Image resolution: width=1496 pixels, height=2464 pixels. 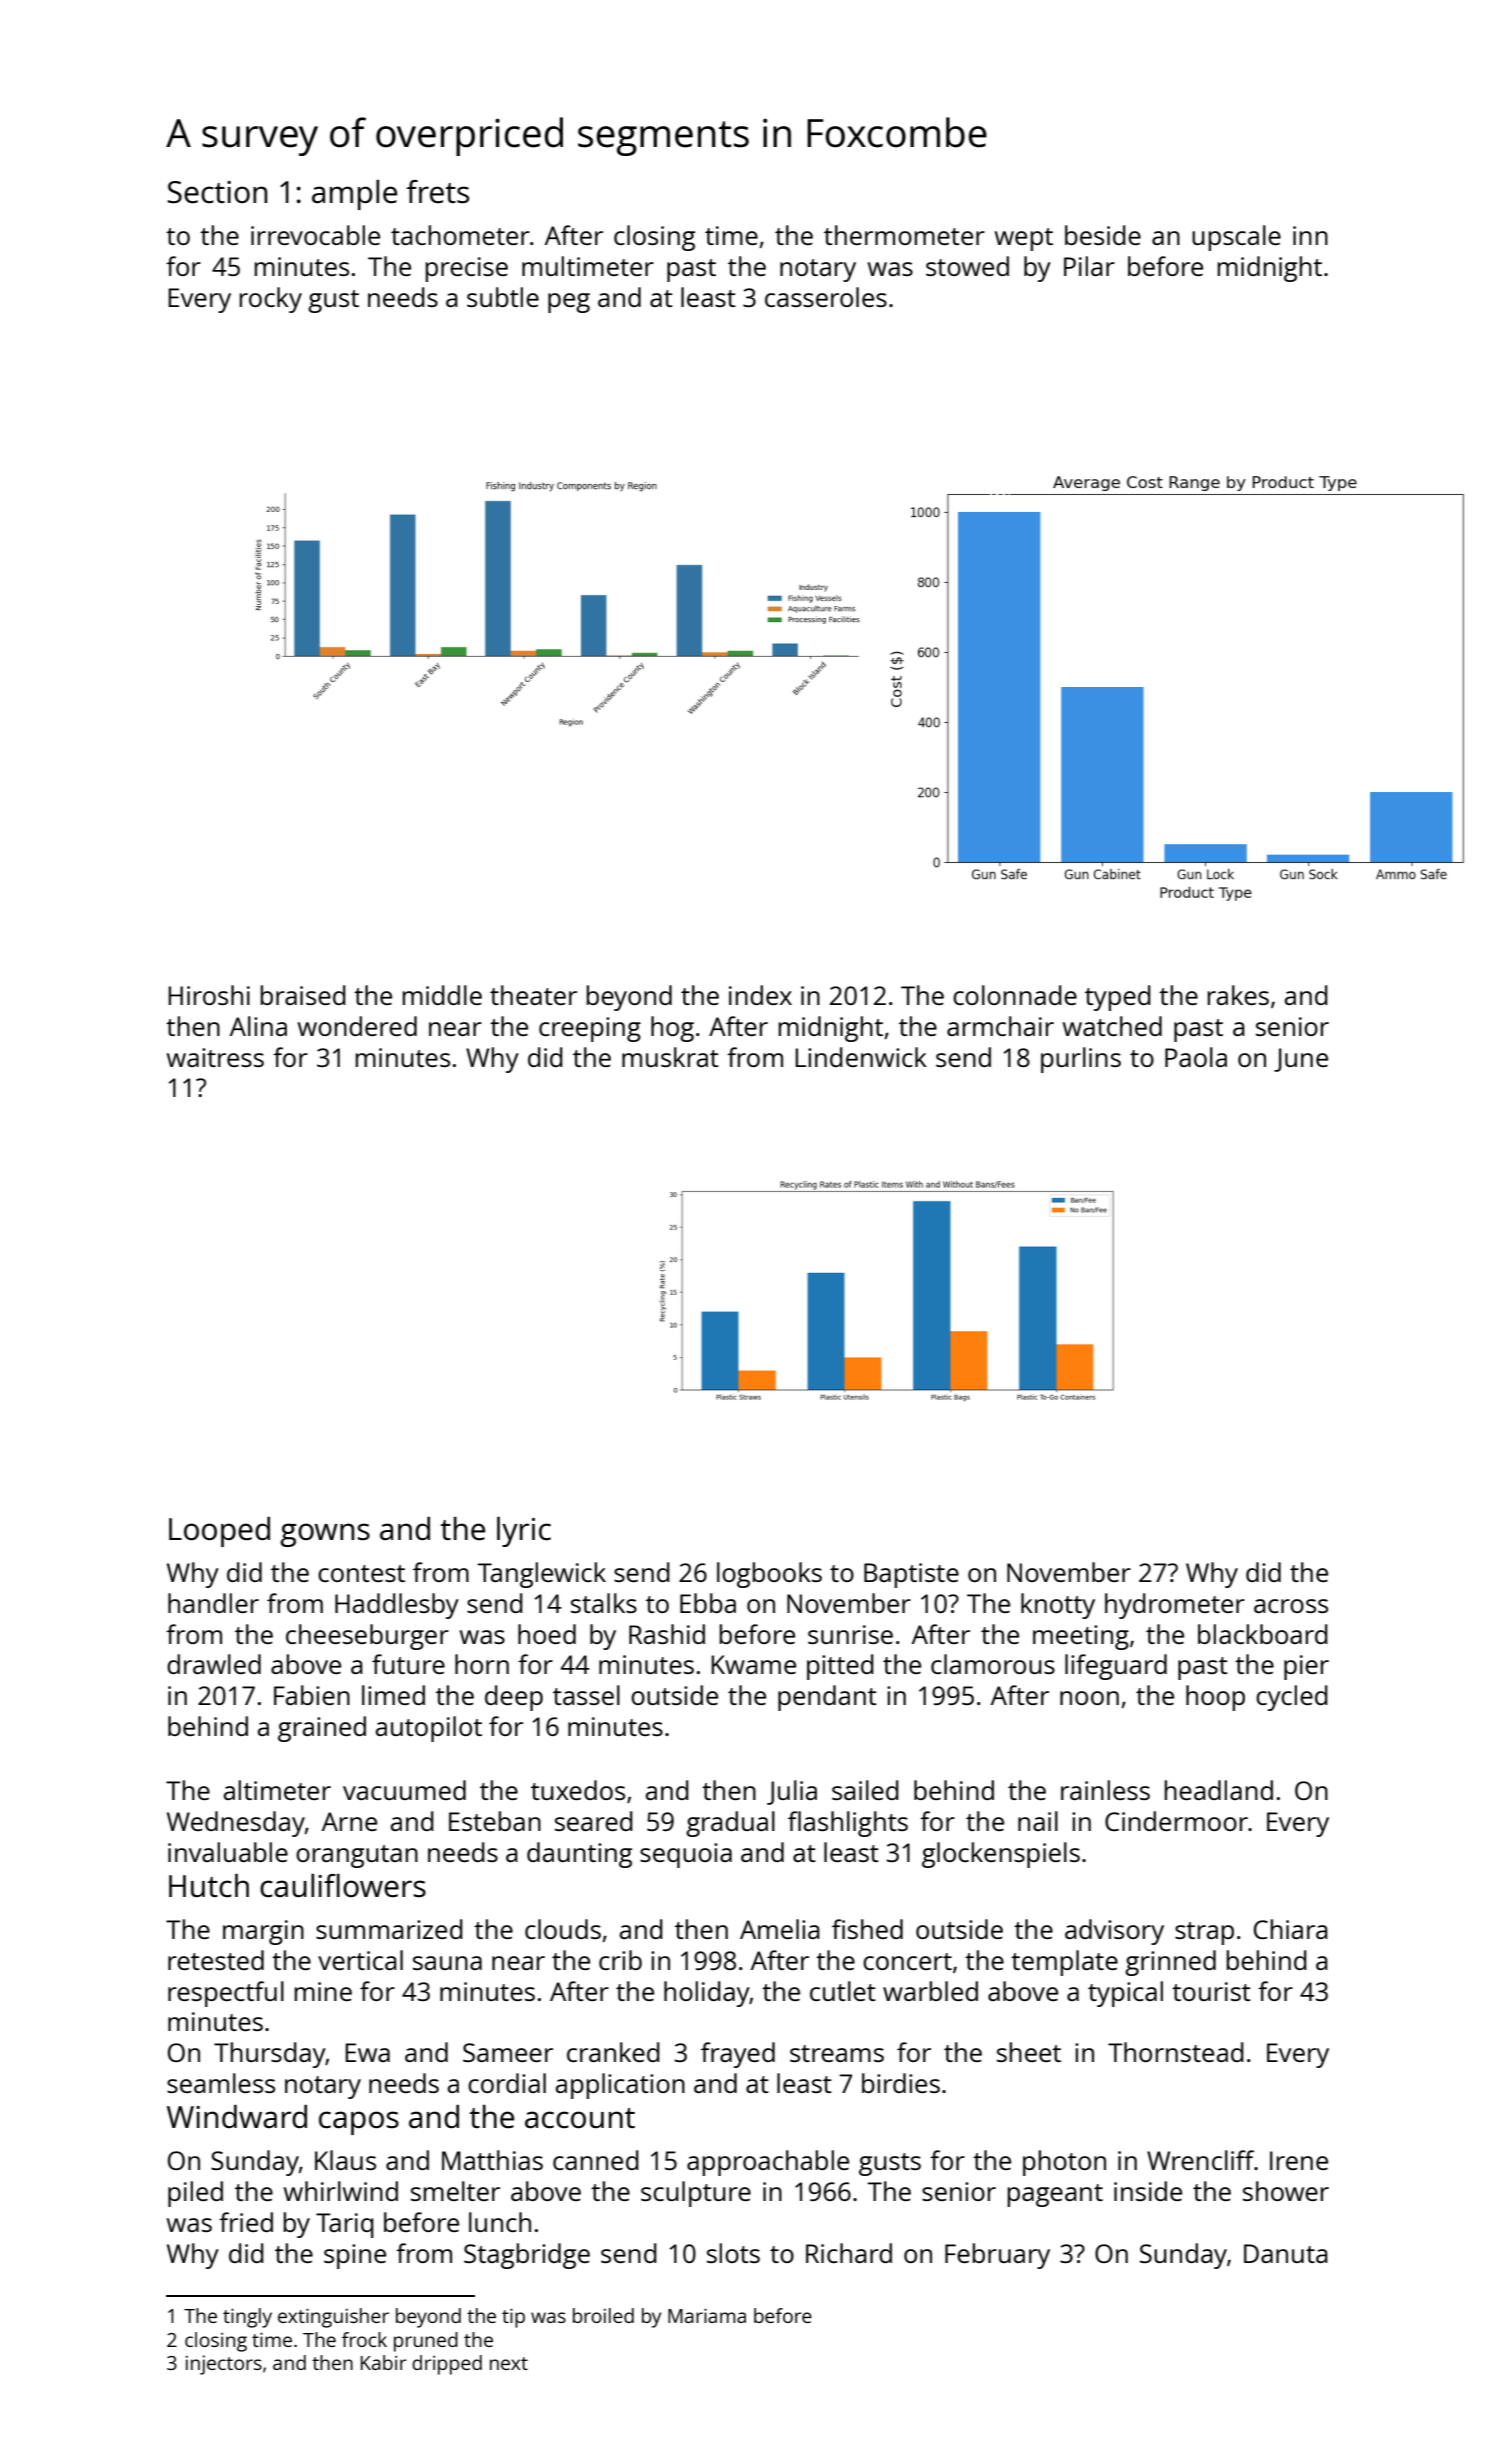 I want to click on index, so click(x=760, y=995).
